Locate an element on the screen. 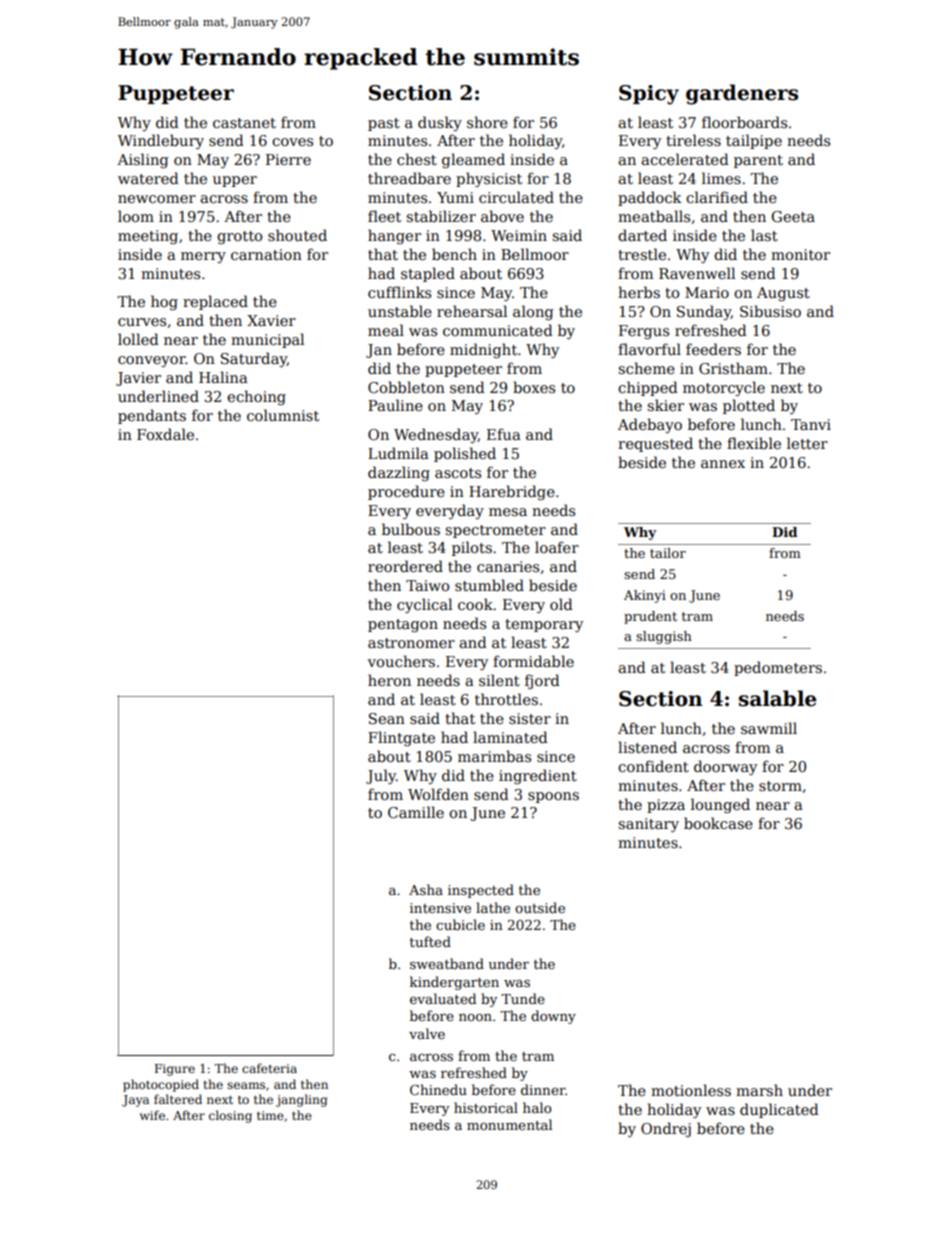 This screenshot has width=952, height=1233. kindergarten is located at coordinates (454, 983).
